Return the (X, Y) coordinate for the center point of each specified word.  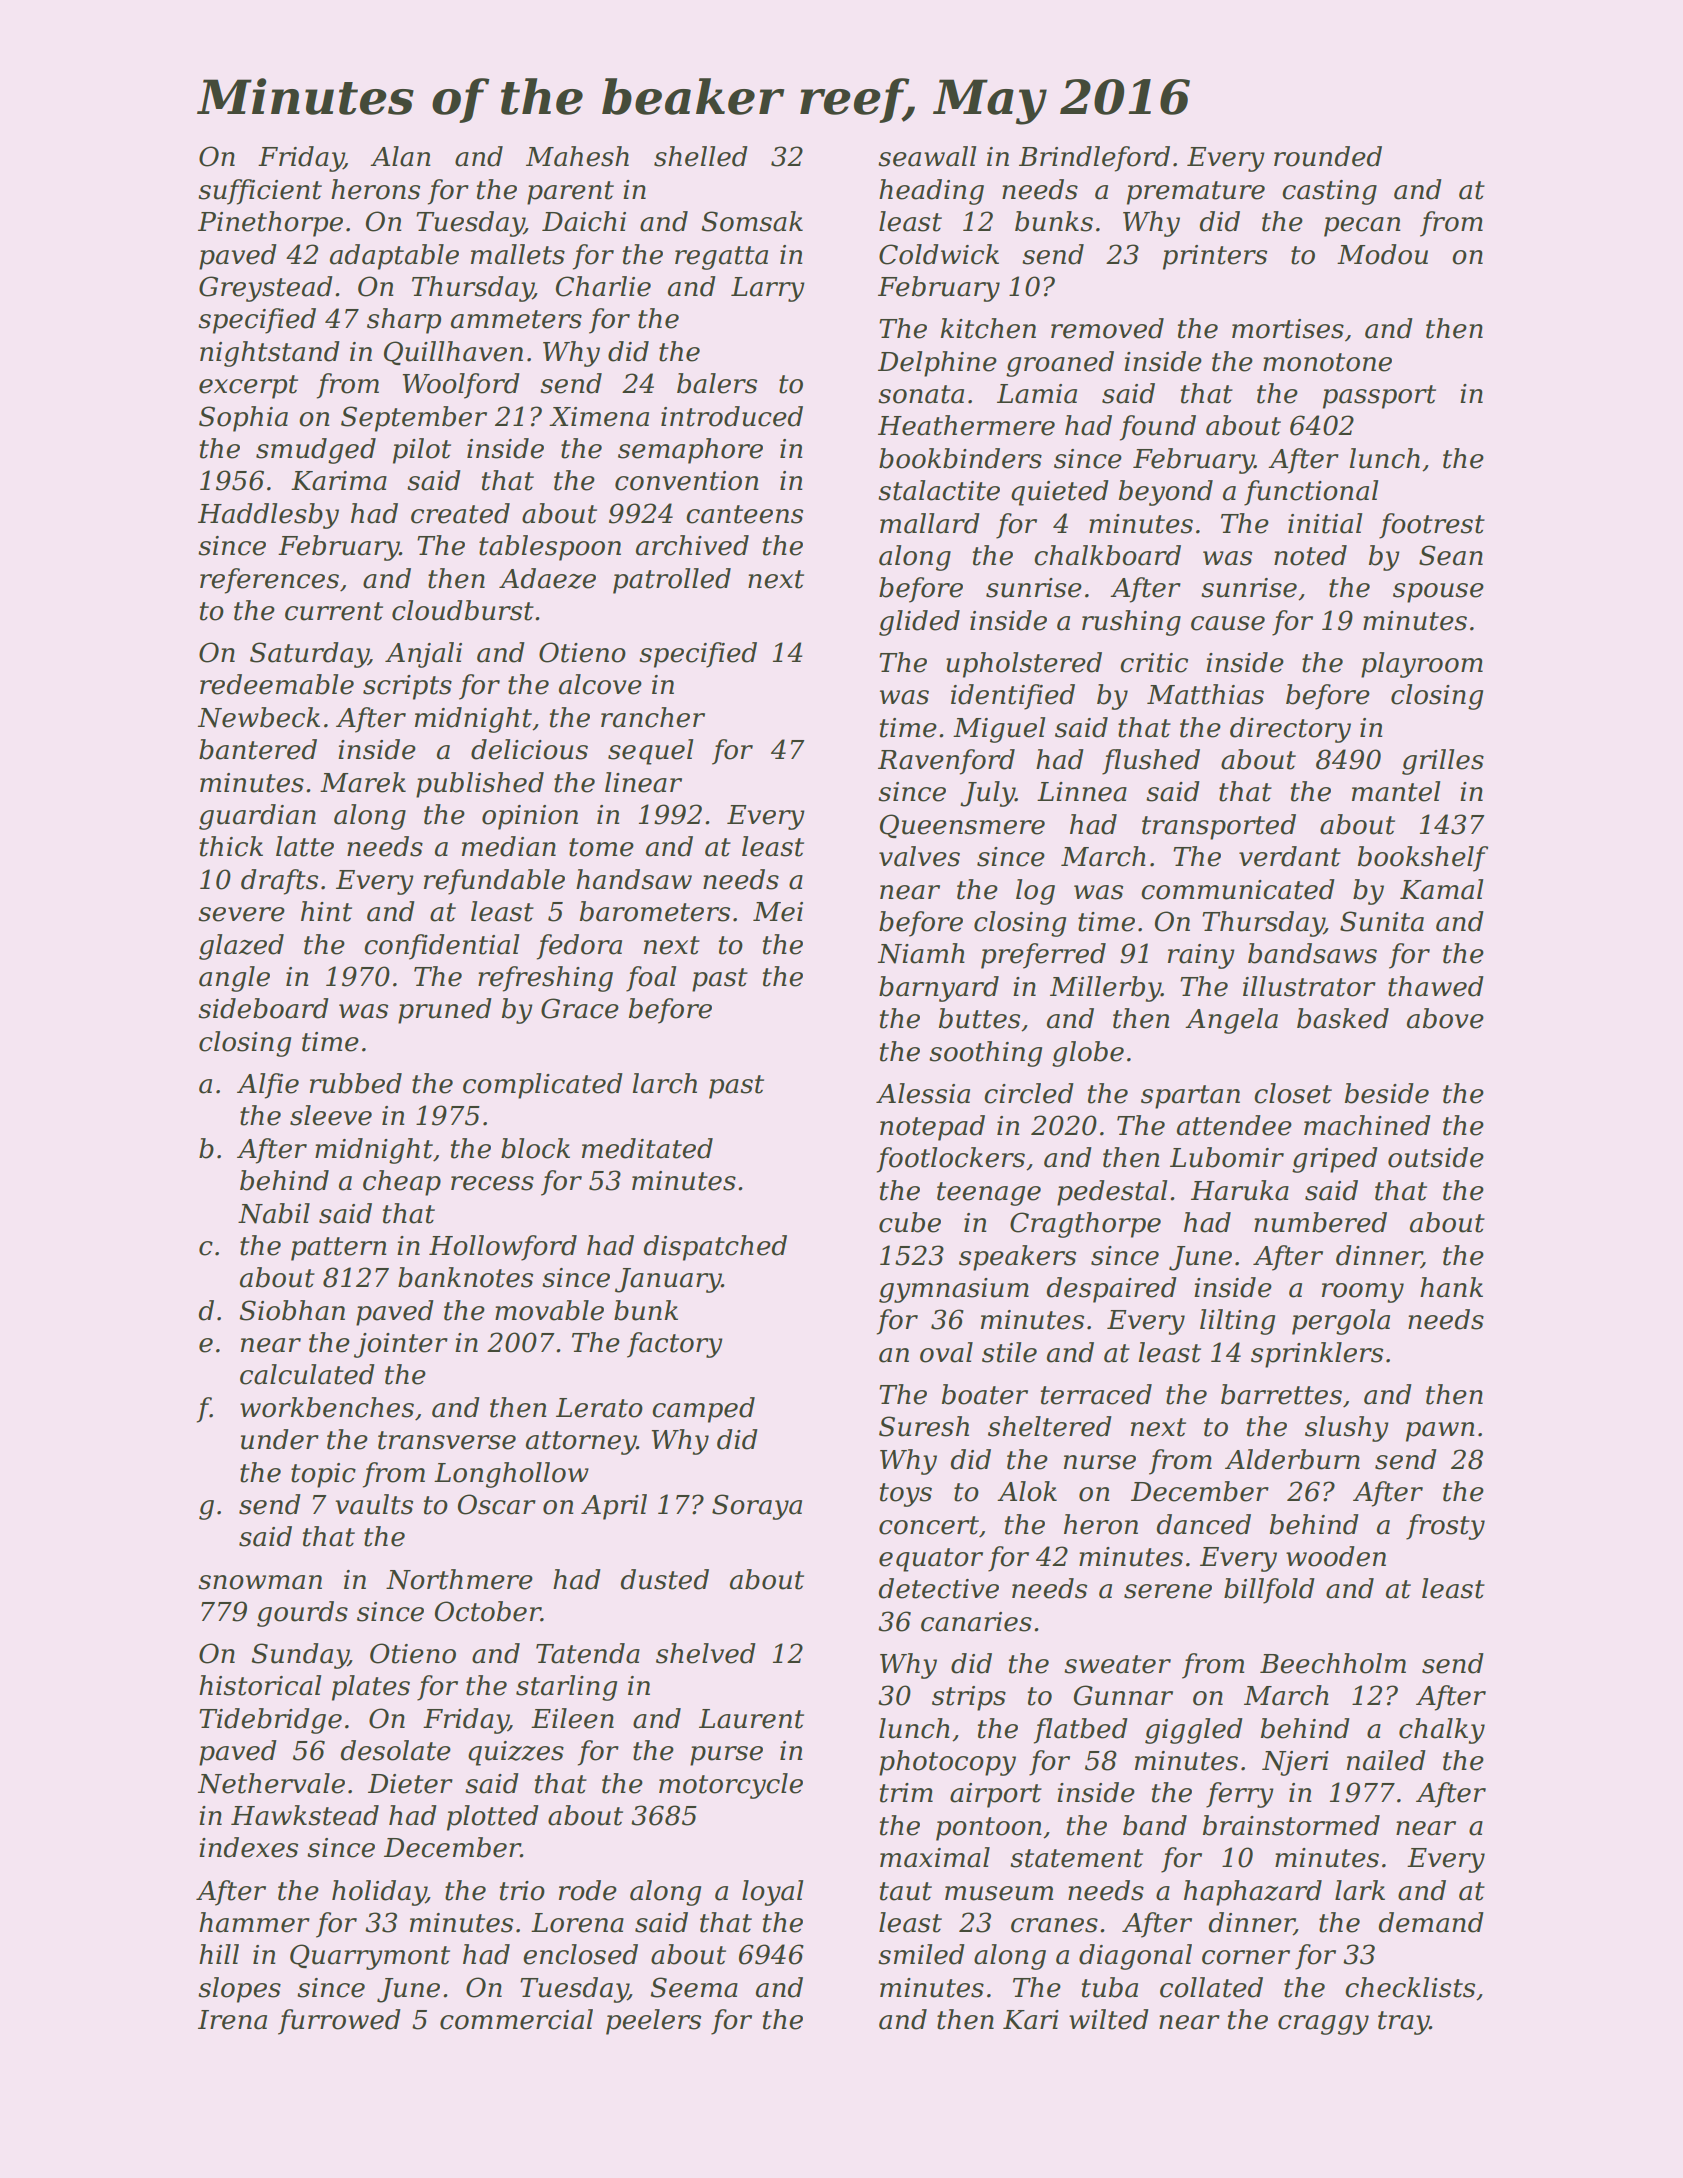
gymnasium (954, 1290)
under (280, 1439)
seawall (927, 156)
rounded (1328, 156)
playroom (1422, 665)
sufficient (260, 192)
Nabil (274, 1213)
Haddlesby (268, 516)
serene (1168, 1591)
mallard (930, 523)
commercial (516, 2019)
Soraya (757, 1507)
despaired (1112, 1290)
